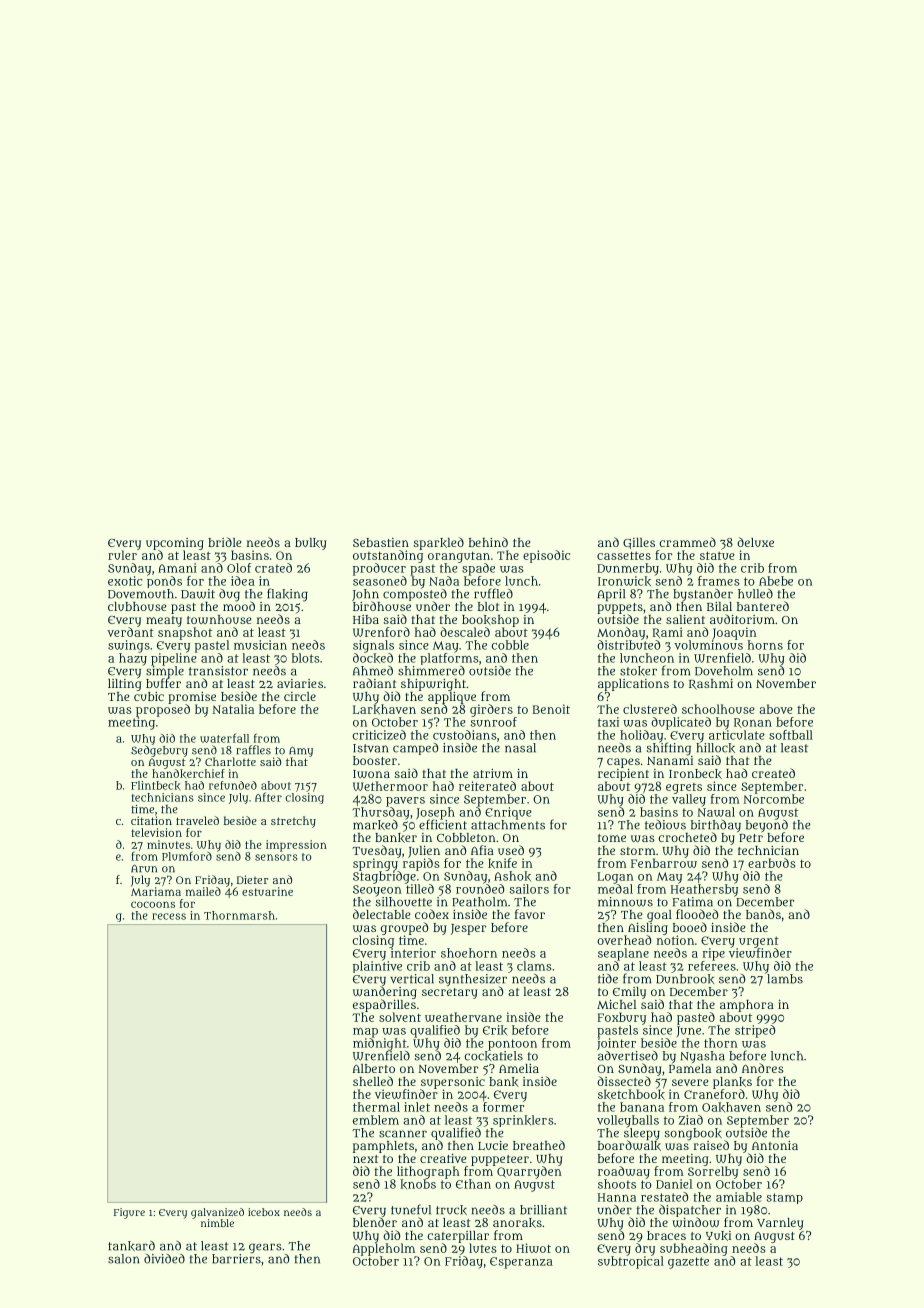  I want to click on galvanized, so click(217, 1213).
